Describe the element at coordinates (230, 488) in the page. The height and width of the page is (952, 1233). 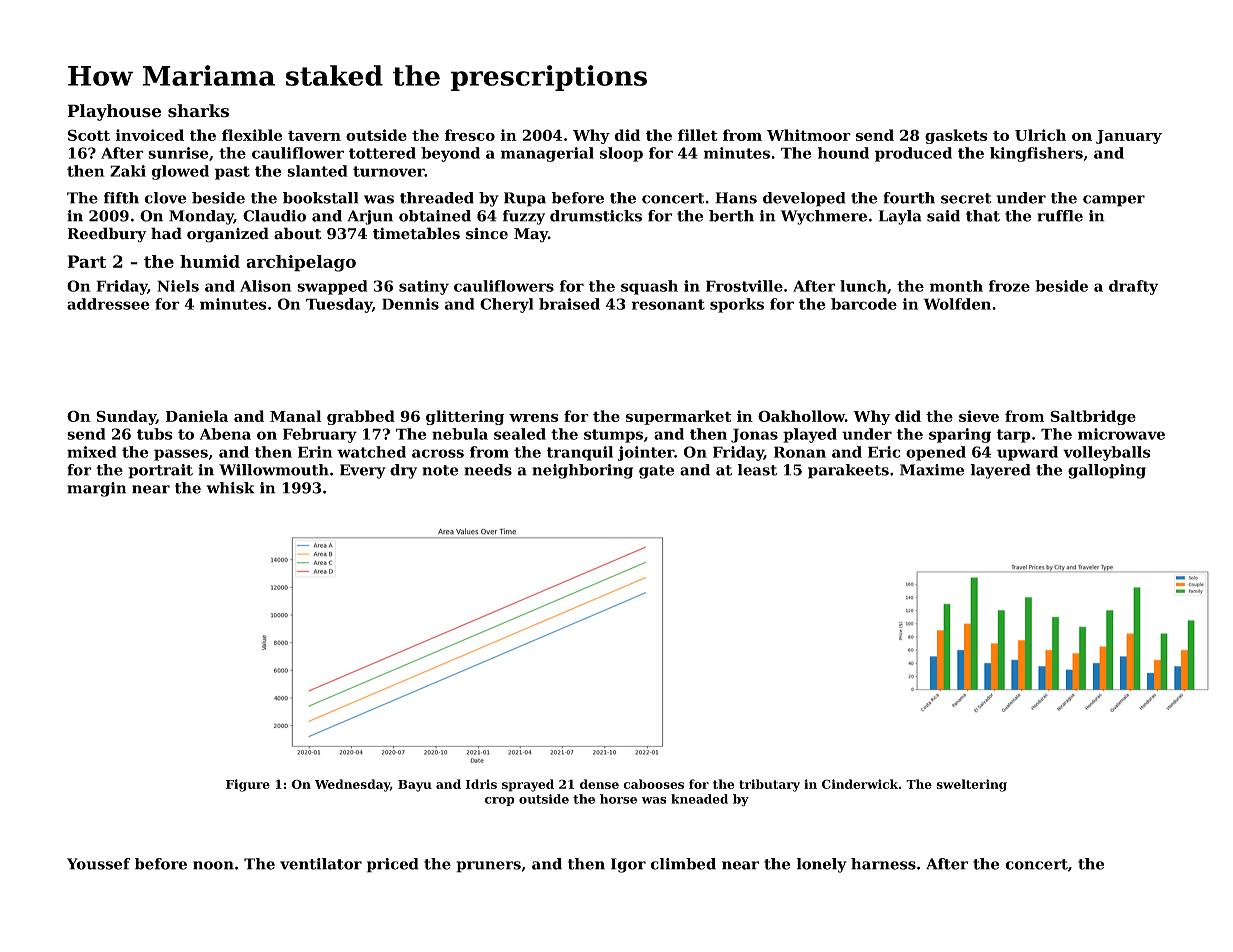
I see `whisk` at that location.
